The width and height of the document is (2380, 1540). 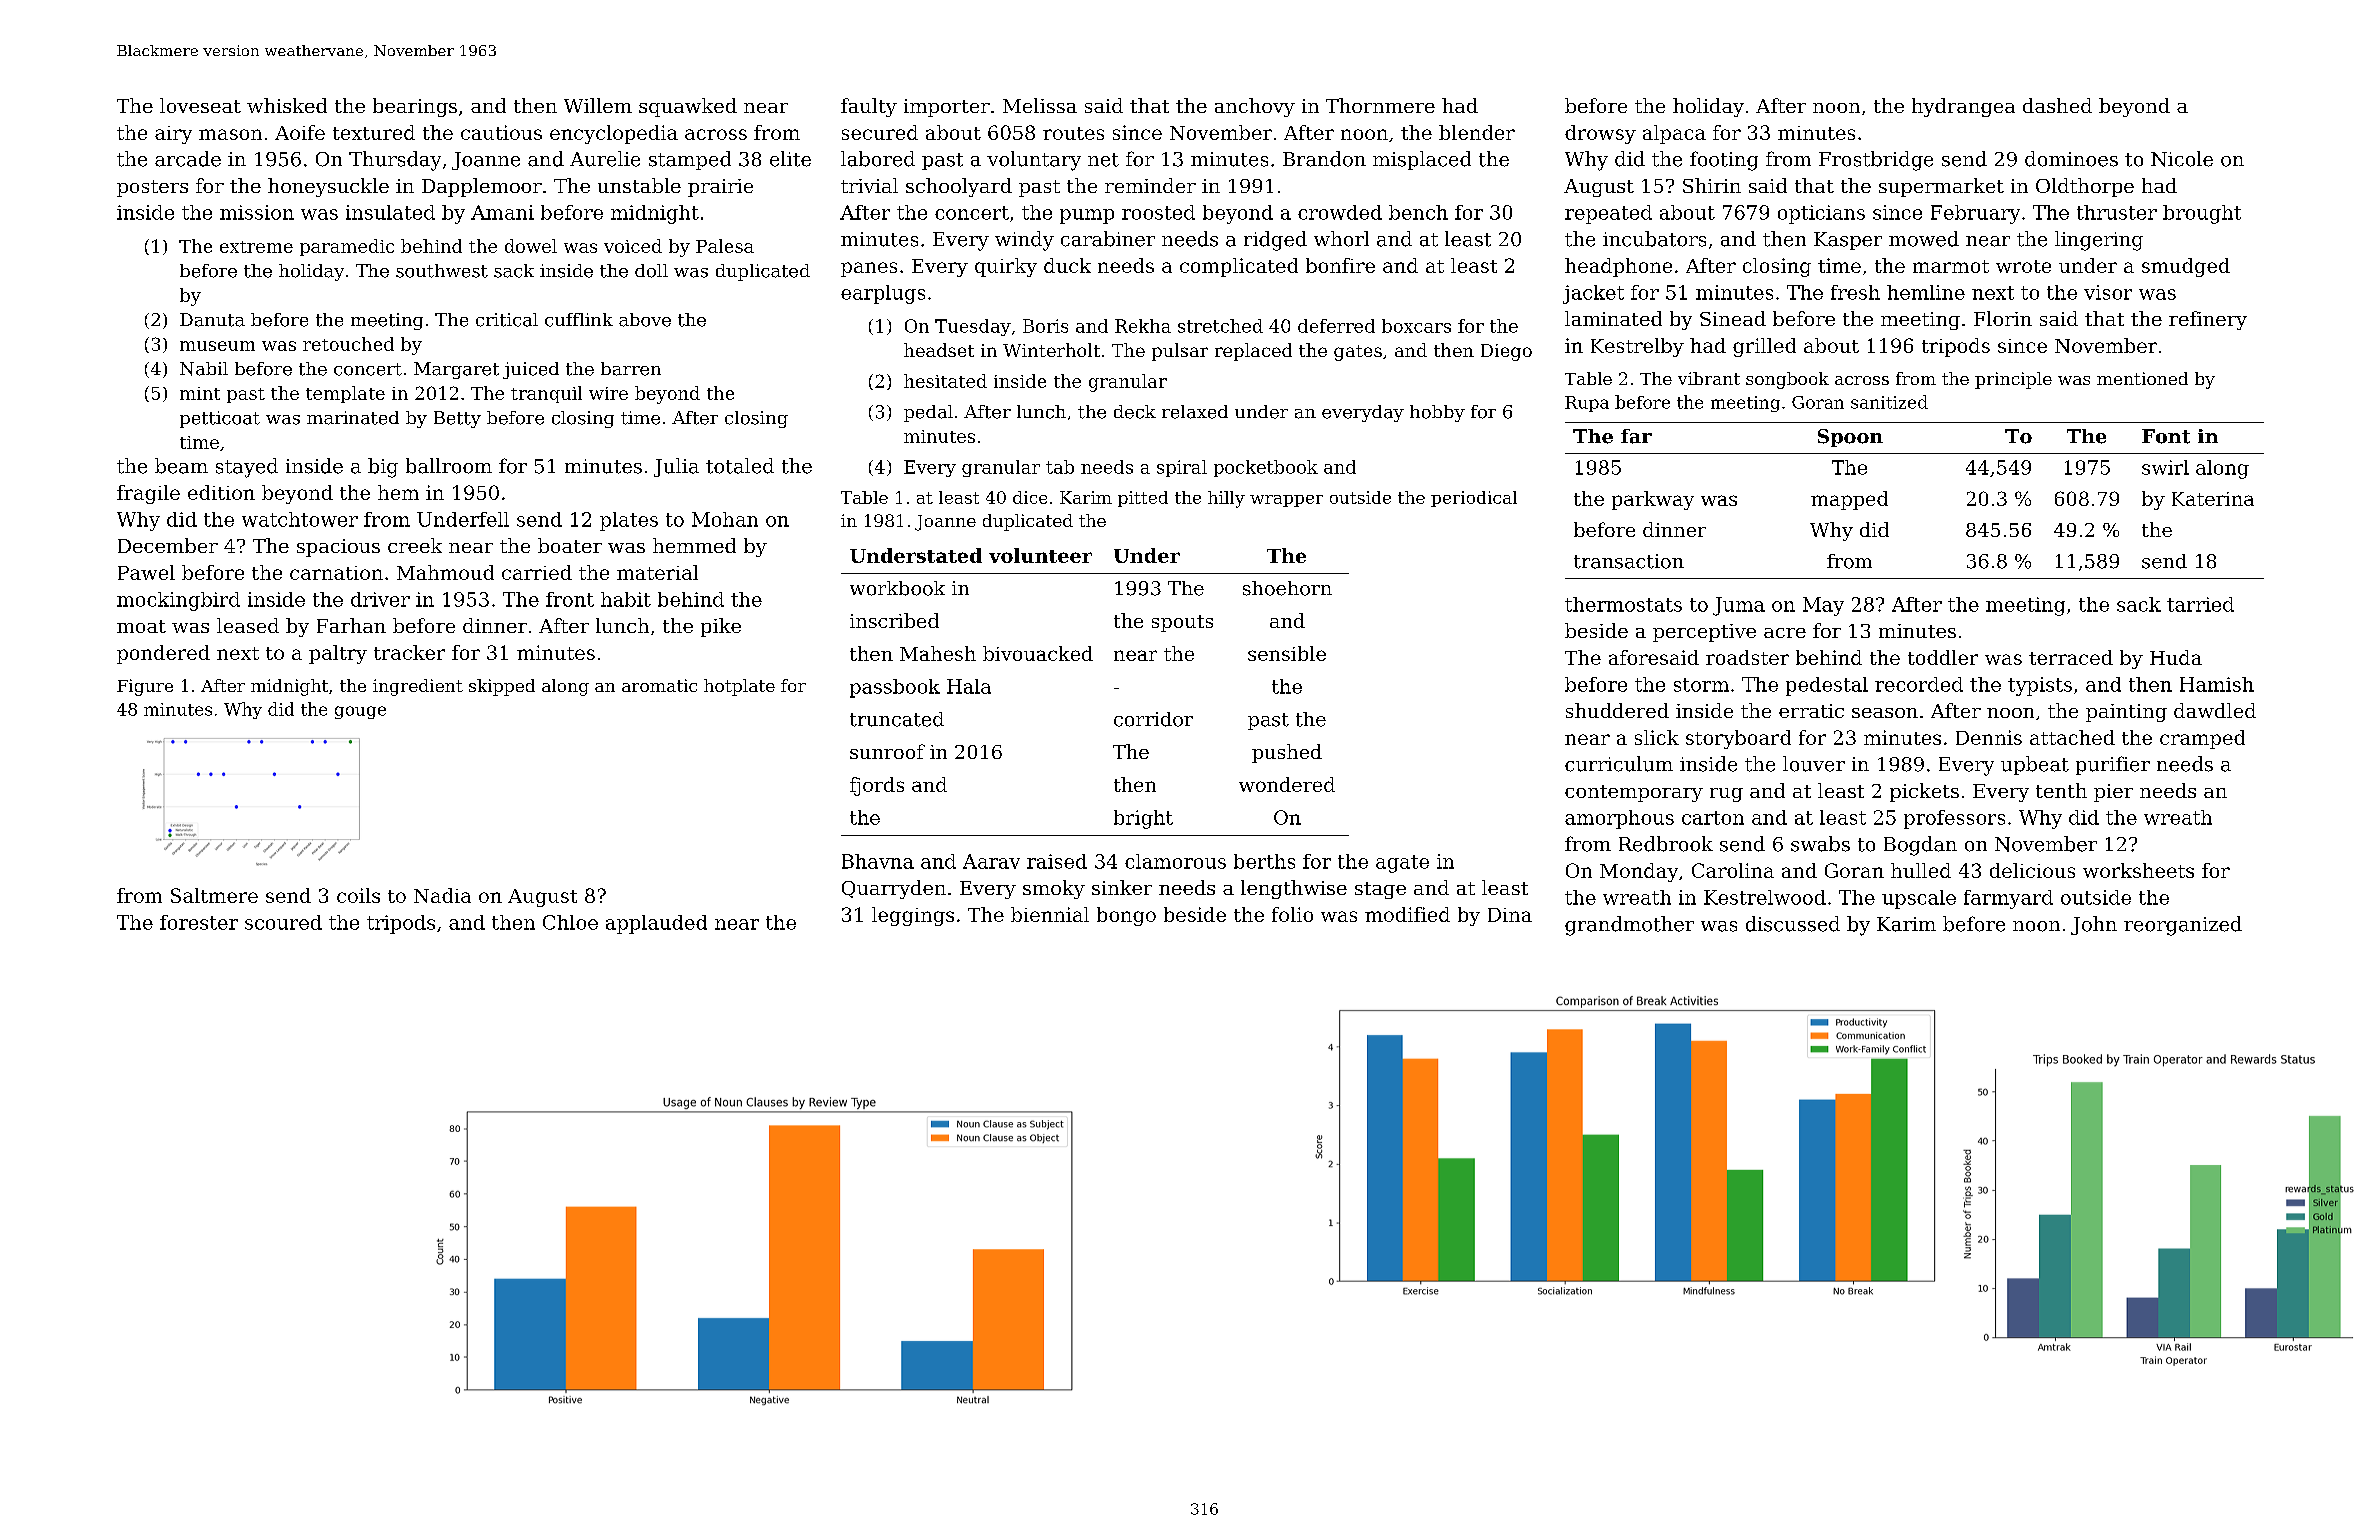 I want to click on aromatic, so click(x=659, y=685).
